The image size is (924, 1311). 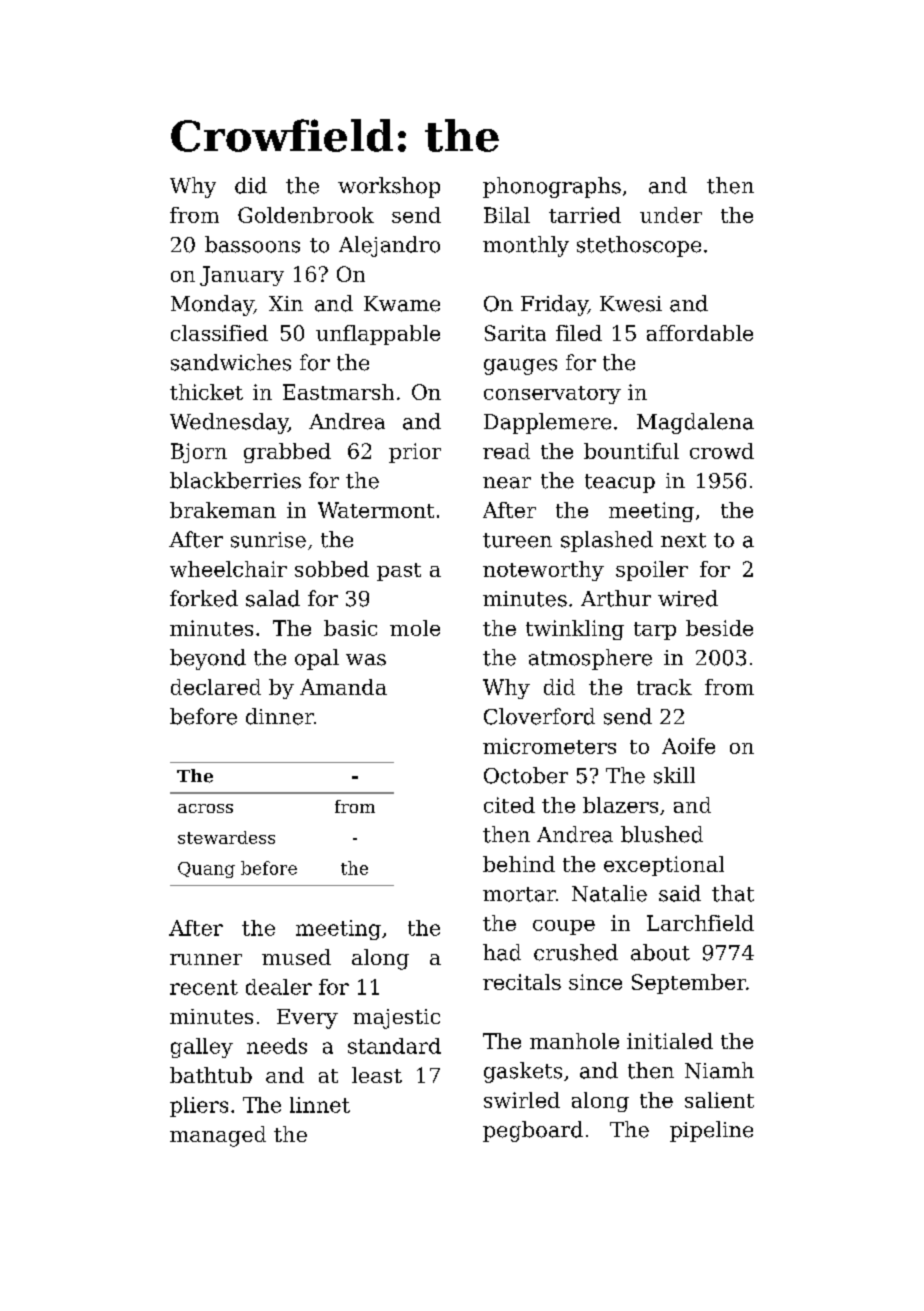 I want to click on Quang, so click(x=206, y=870).
